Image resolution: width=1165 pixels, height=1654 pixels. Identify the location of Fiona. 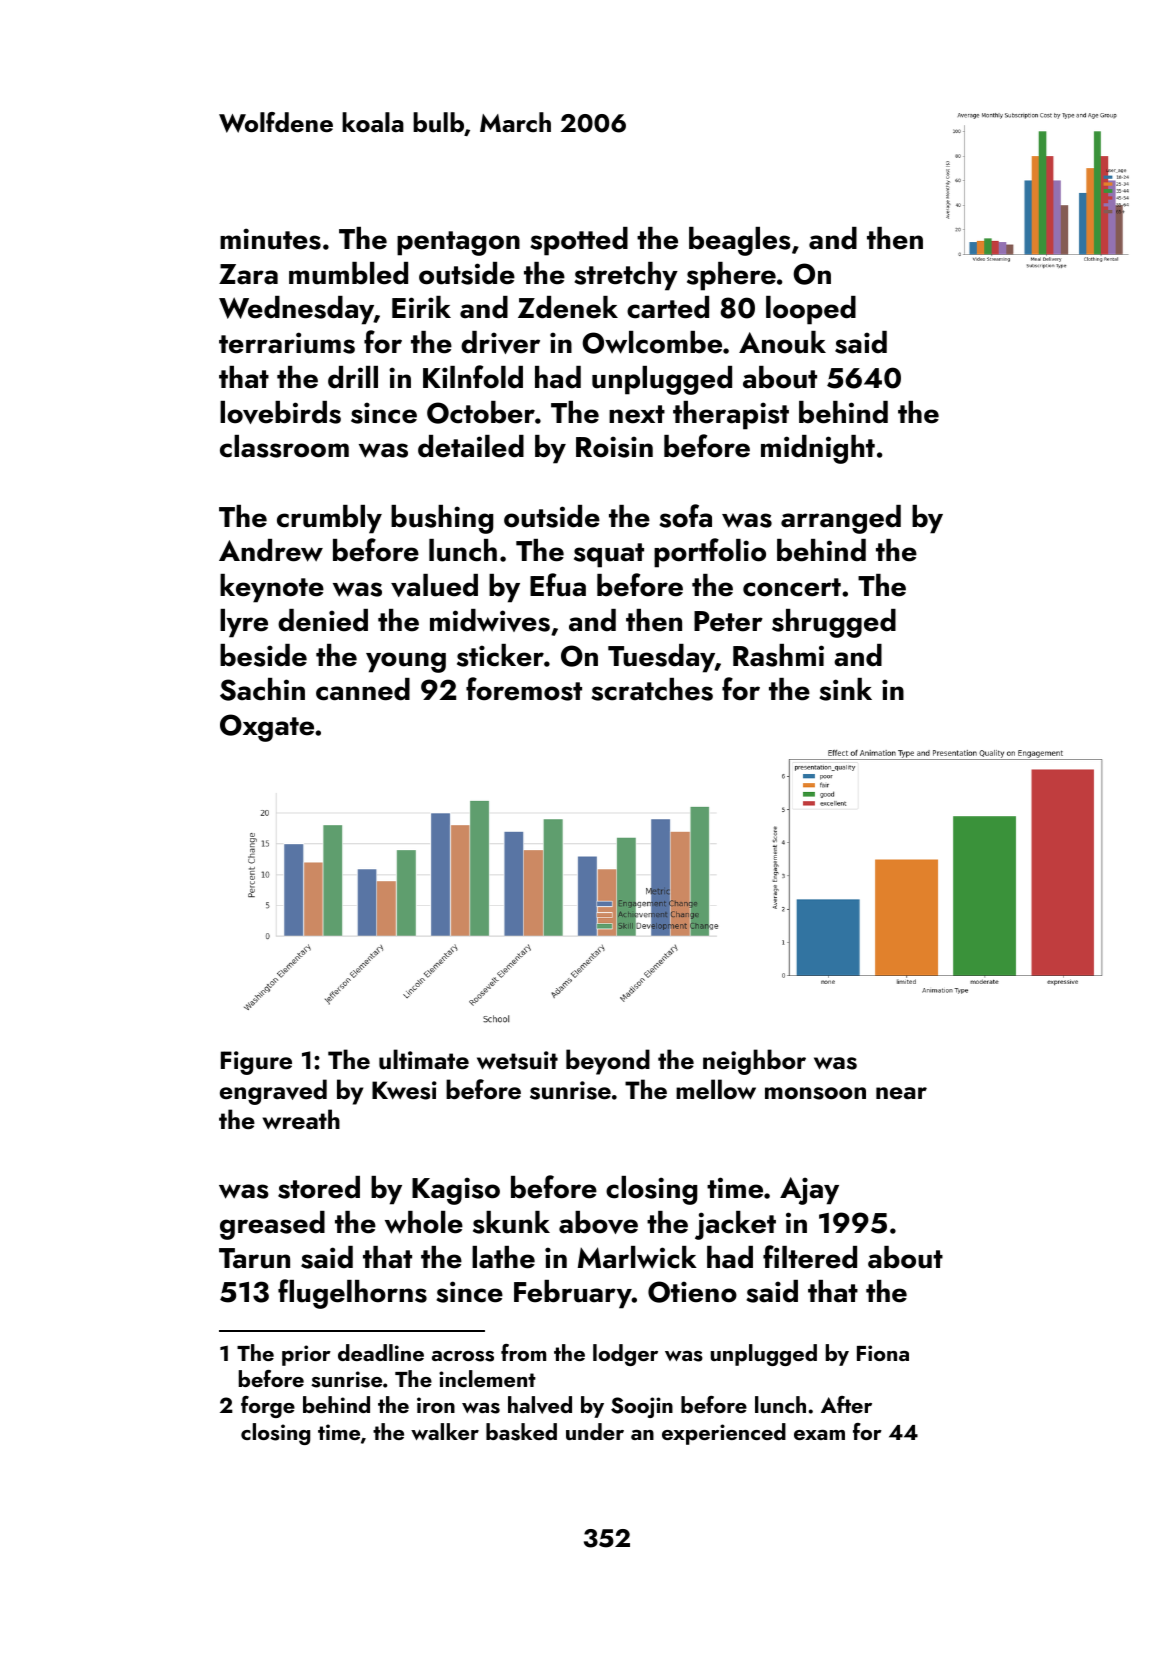
(883, 1353).
